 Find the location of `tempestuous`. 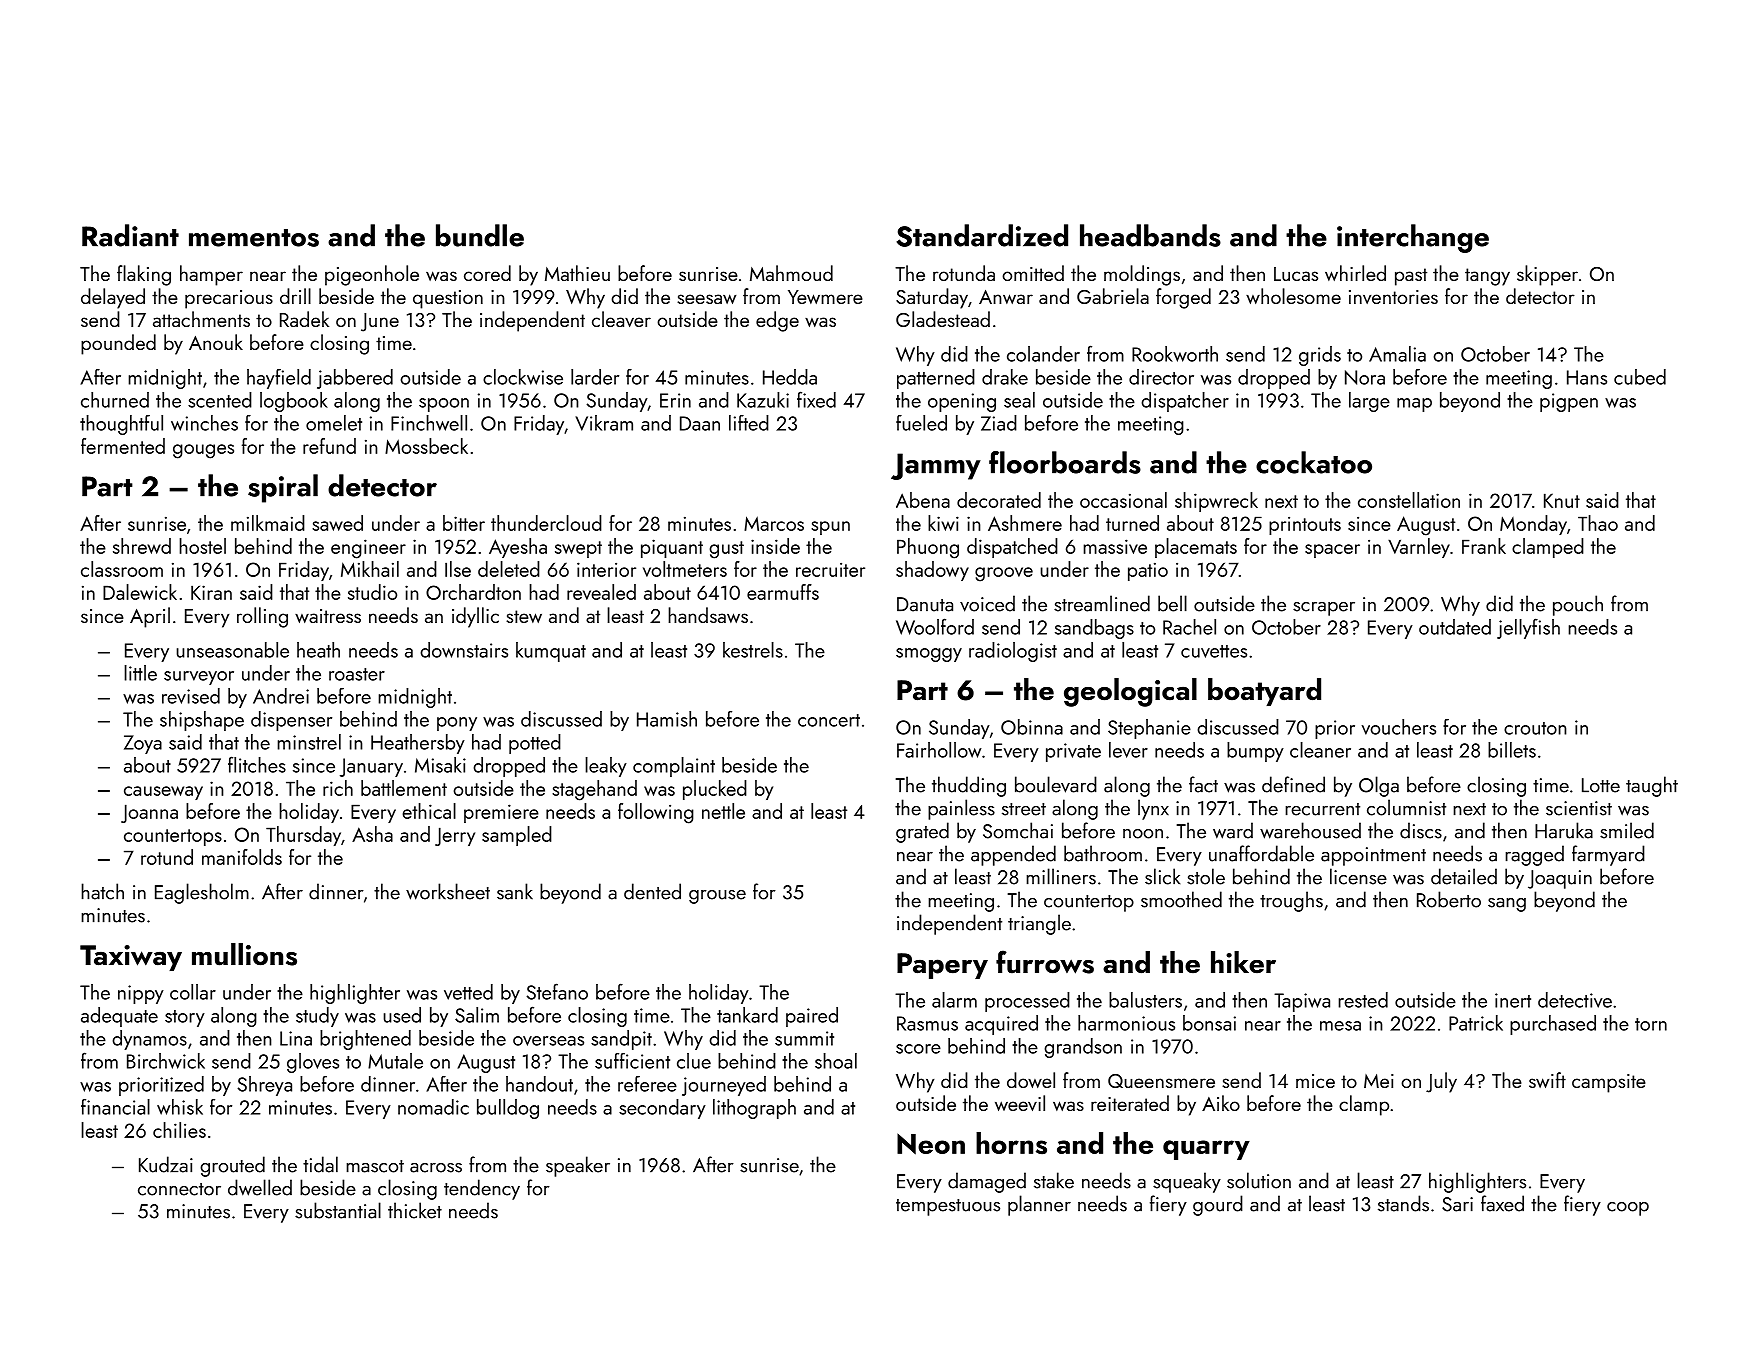

tempestuous is located at coordinates (948, 1207).
